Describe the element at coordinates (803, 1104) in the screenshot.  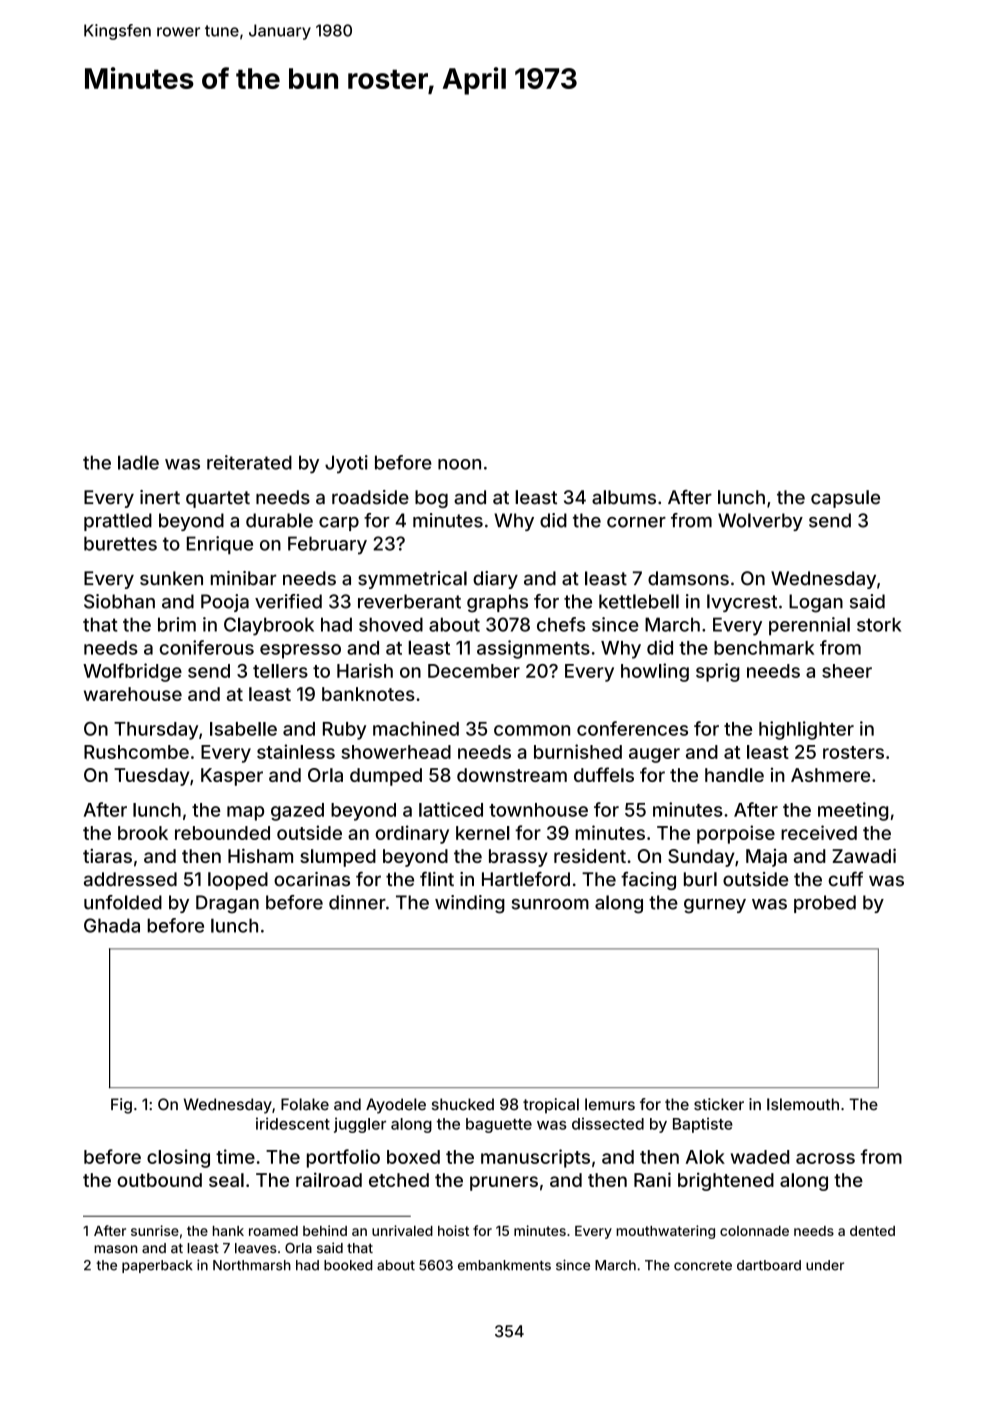
I see `Islemouth` at that location.
